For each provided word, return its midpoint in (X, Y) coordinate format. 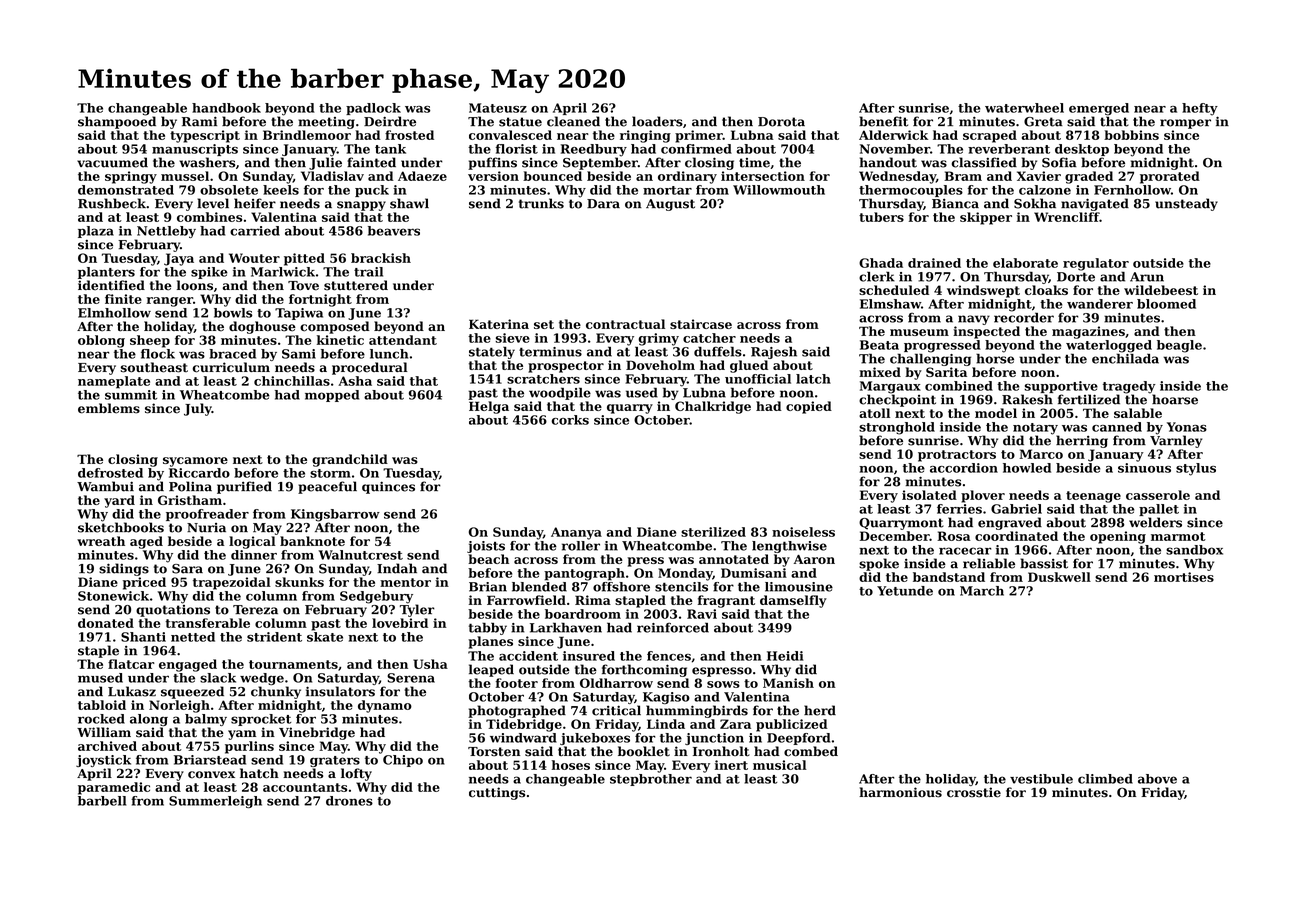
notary (1035, 429)
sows (723, 684)
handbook (226, 108)
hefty (1200, 109)
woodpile (560, 393)
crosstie (974, 792)
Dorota (781, 122)
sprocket (261, 720)
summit (131, 395)
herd (820, 710)
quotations (173, 611)
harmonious (900, 792)
